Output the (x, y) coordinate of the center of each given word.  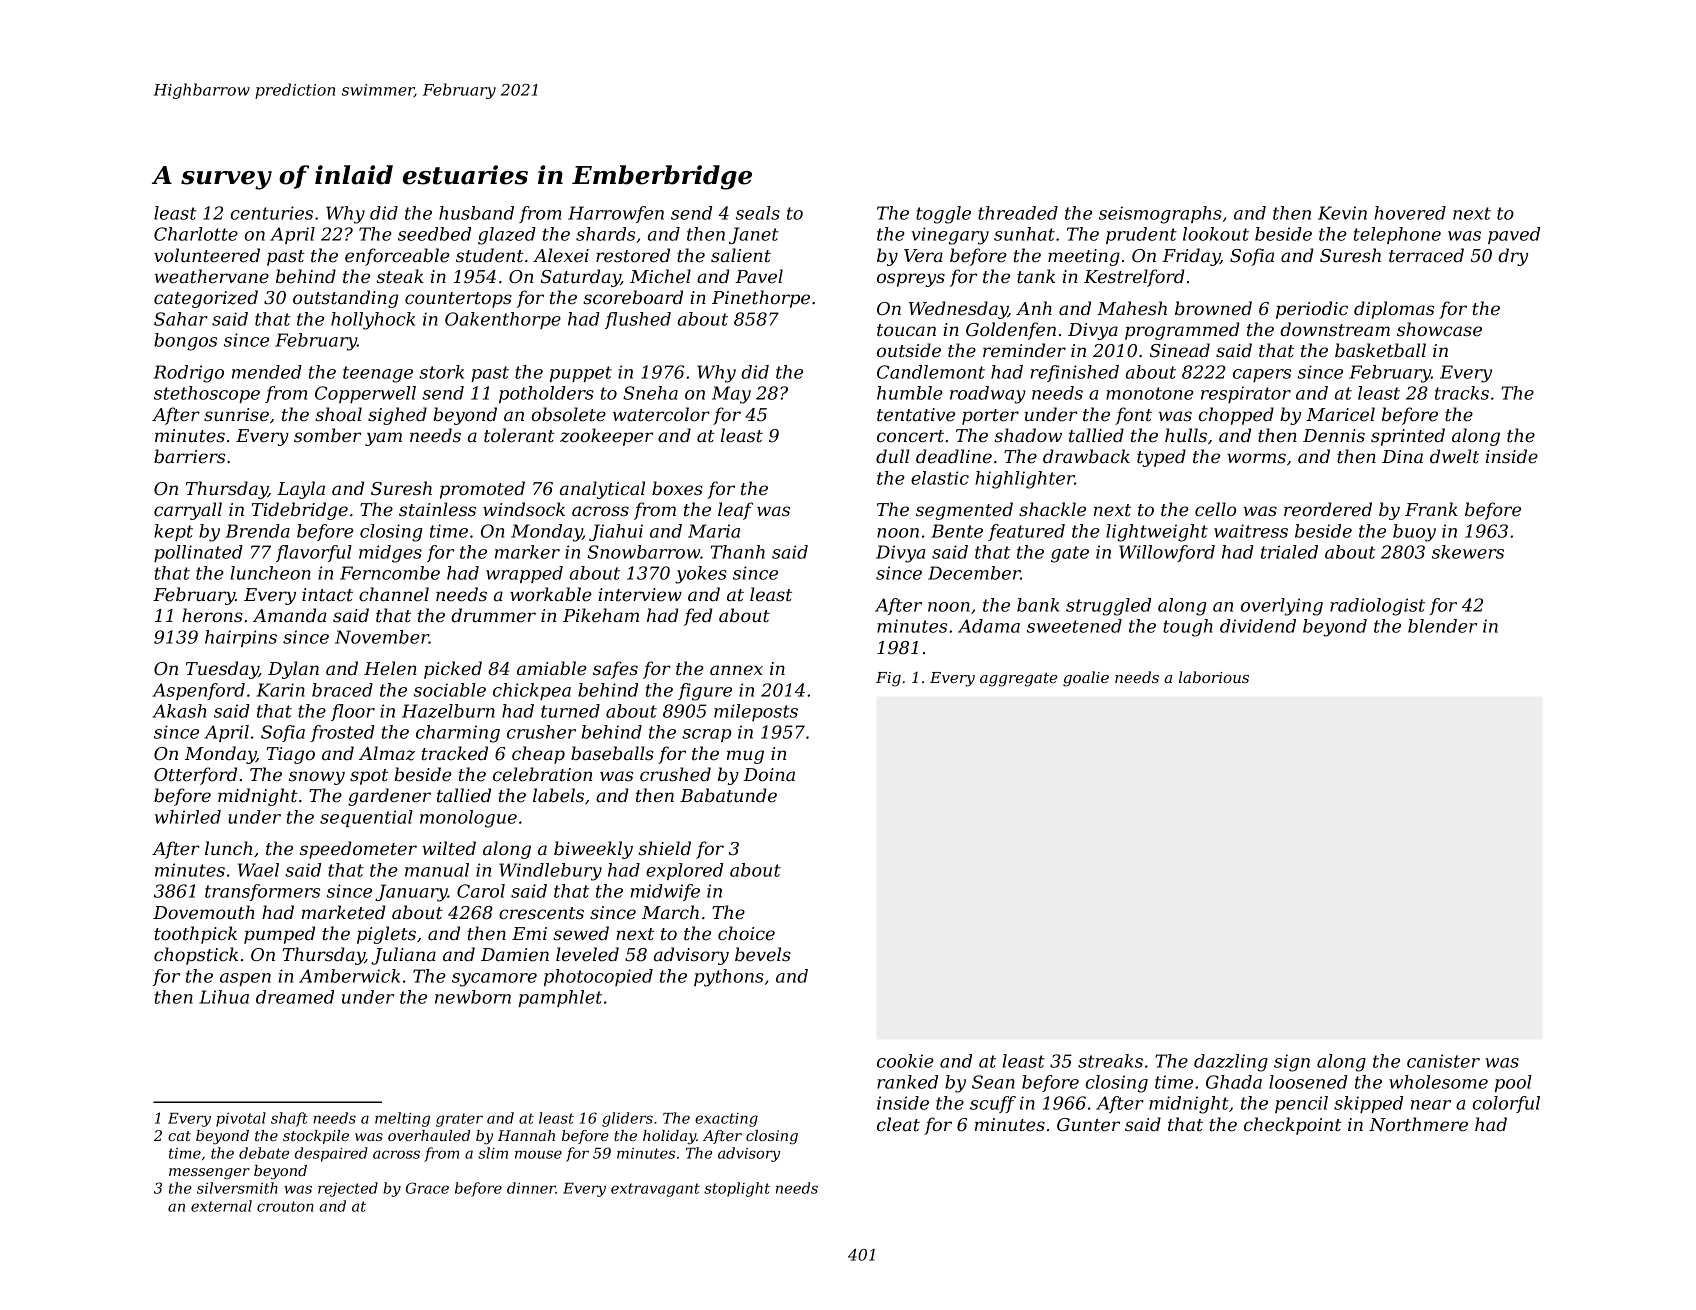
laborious (1214, 677)
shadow (1028, 435)
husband (476, 213)
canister (1443, 1061)
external (221, 1206)
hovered (1410, 213)
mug (745, 757)
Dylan (293, 670)
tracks (1462, 393)
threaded (1018, 213)
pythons (729, 978)
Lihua (224, 997)
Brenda (257, 531)
